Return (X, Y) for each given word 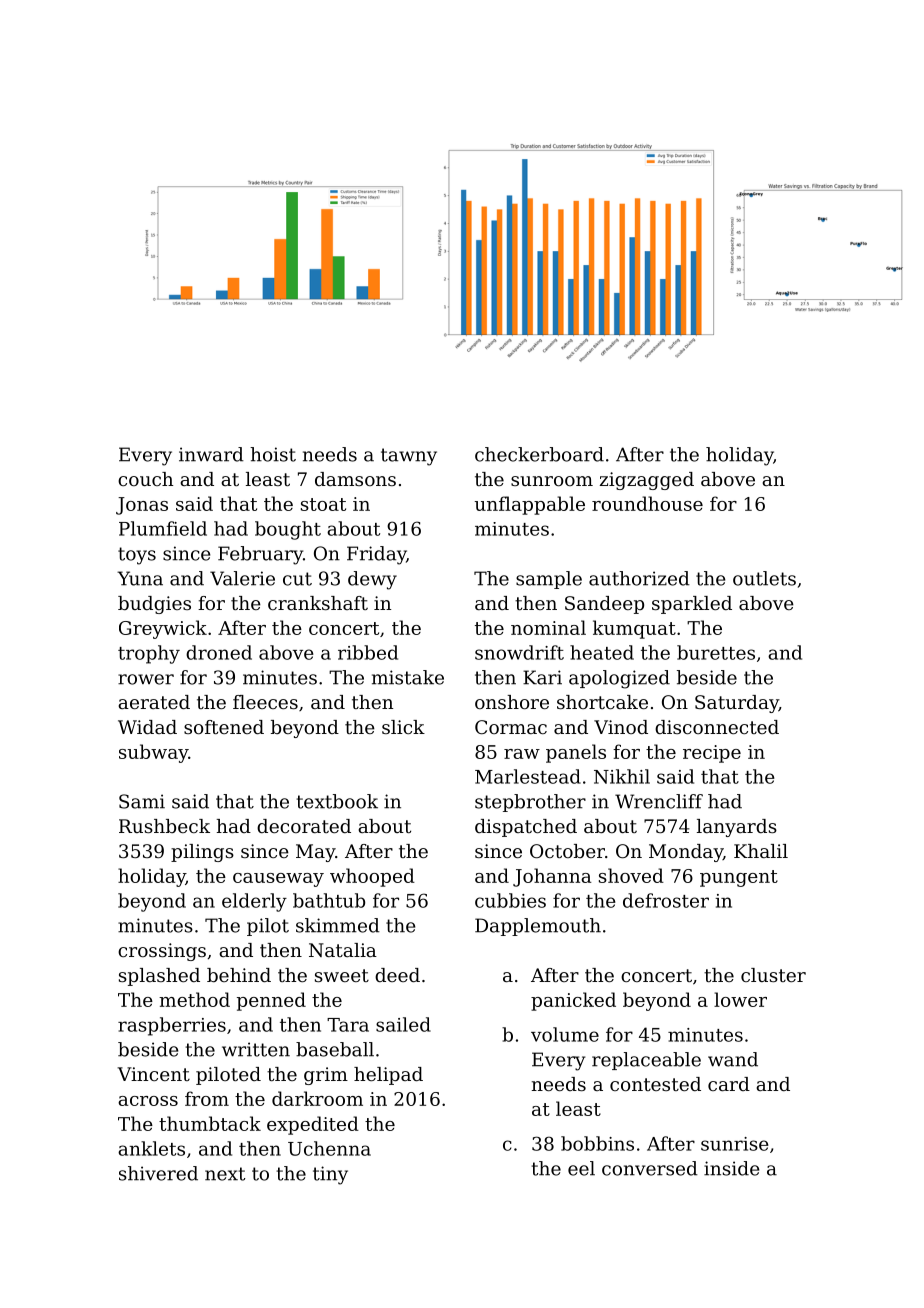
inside (731, 1168)
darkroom (317, 1098)
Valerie (242, 578)
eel (581, 1168)
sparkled (692, 605)
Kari (542, 677)
